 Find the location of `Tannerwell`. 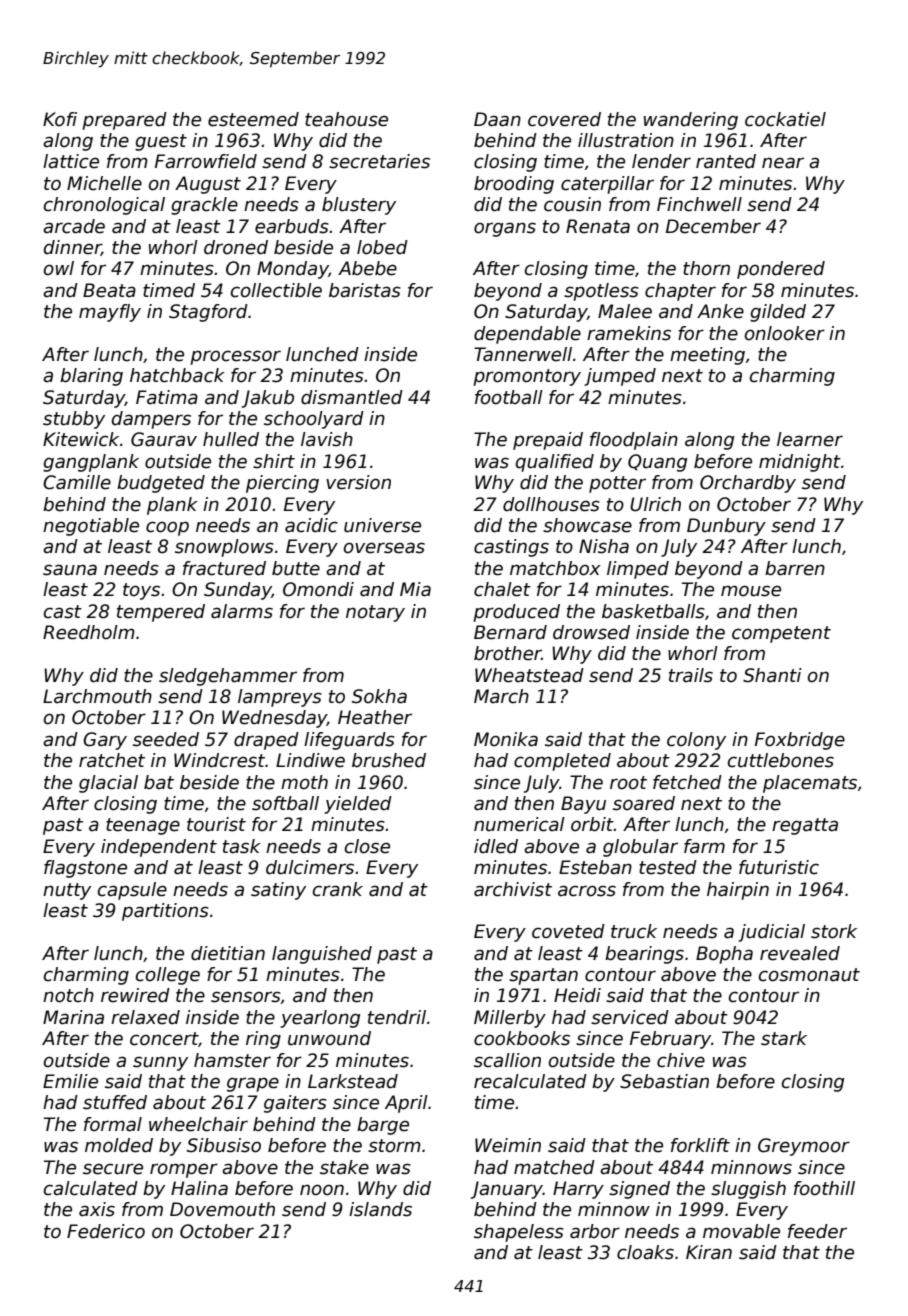

Tannerwell is located at coordinates (523, 354).
